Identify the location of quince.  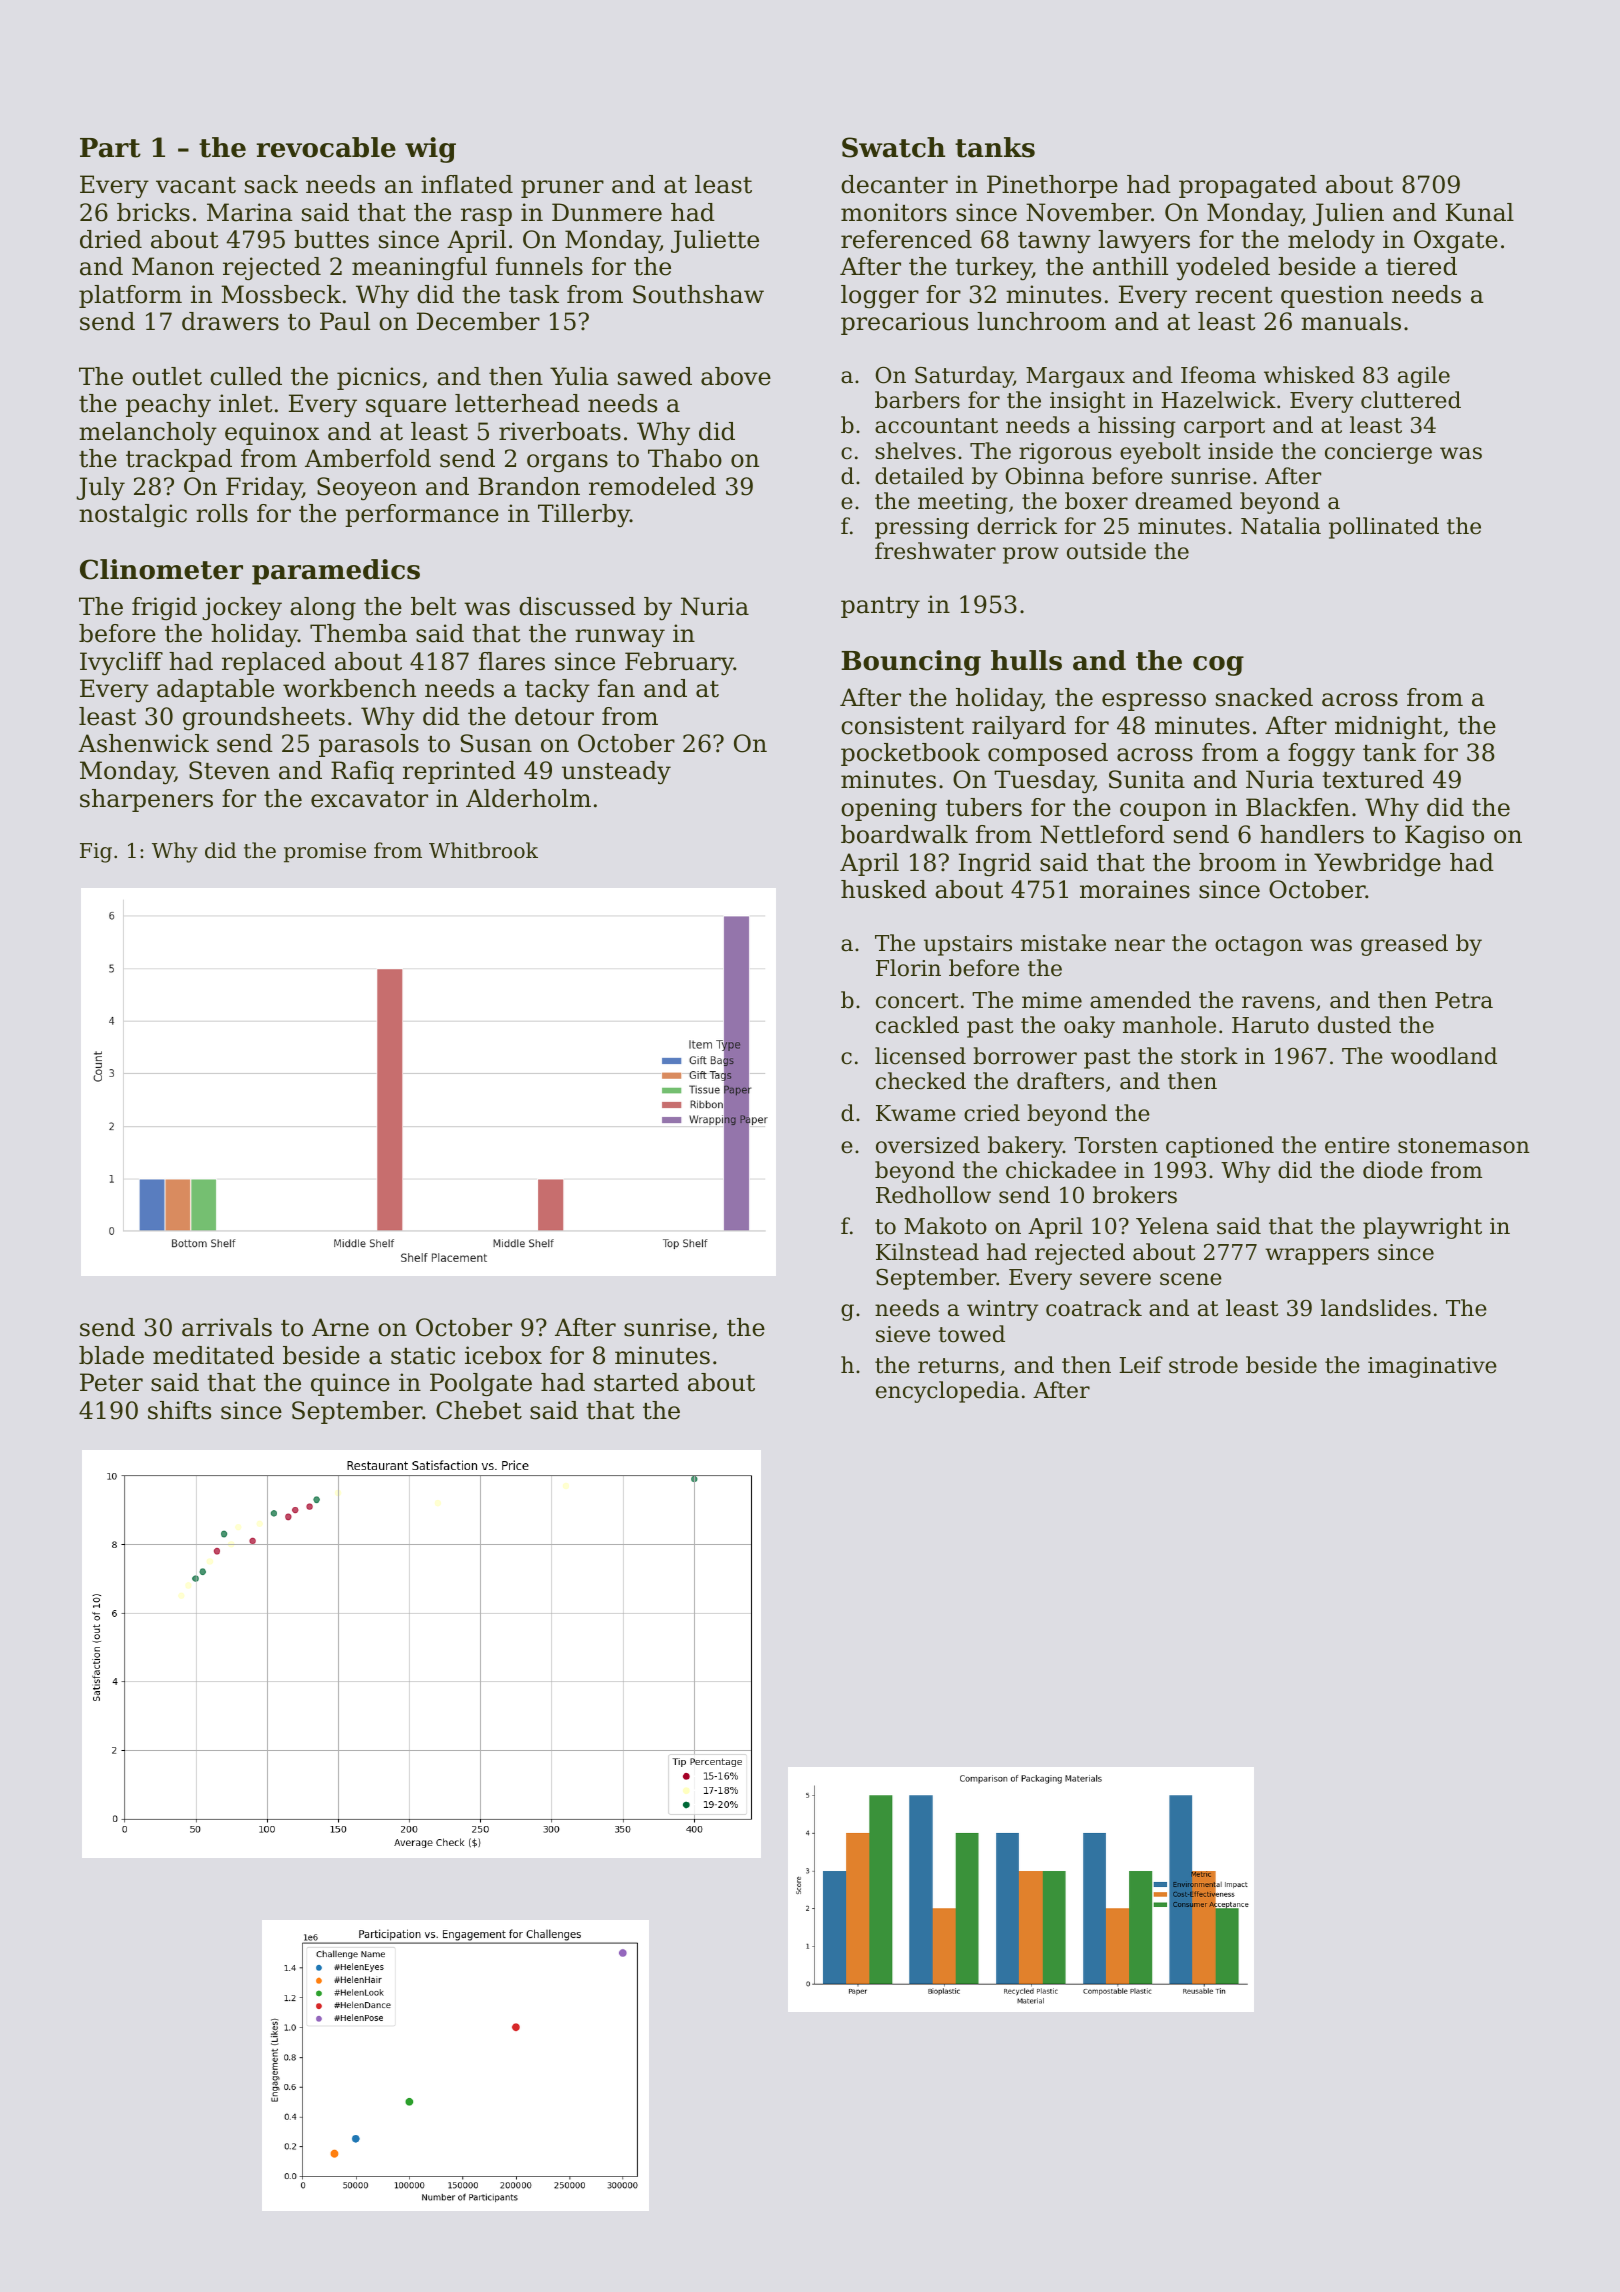
(350, 1384).
